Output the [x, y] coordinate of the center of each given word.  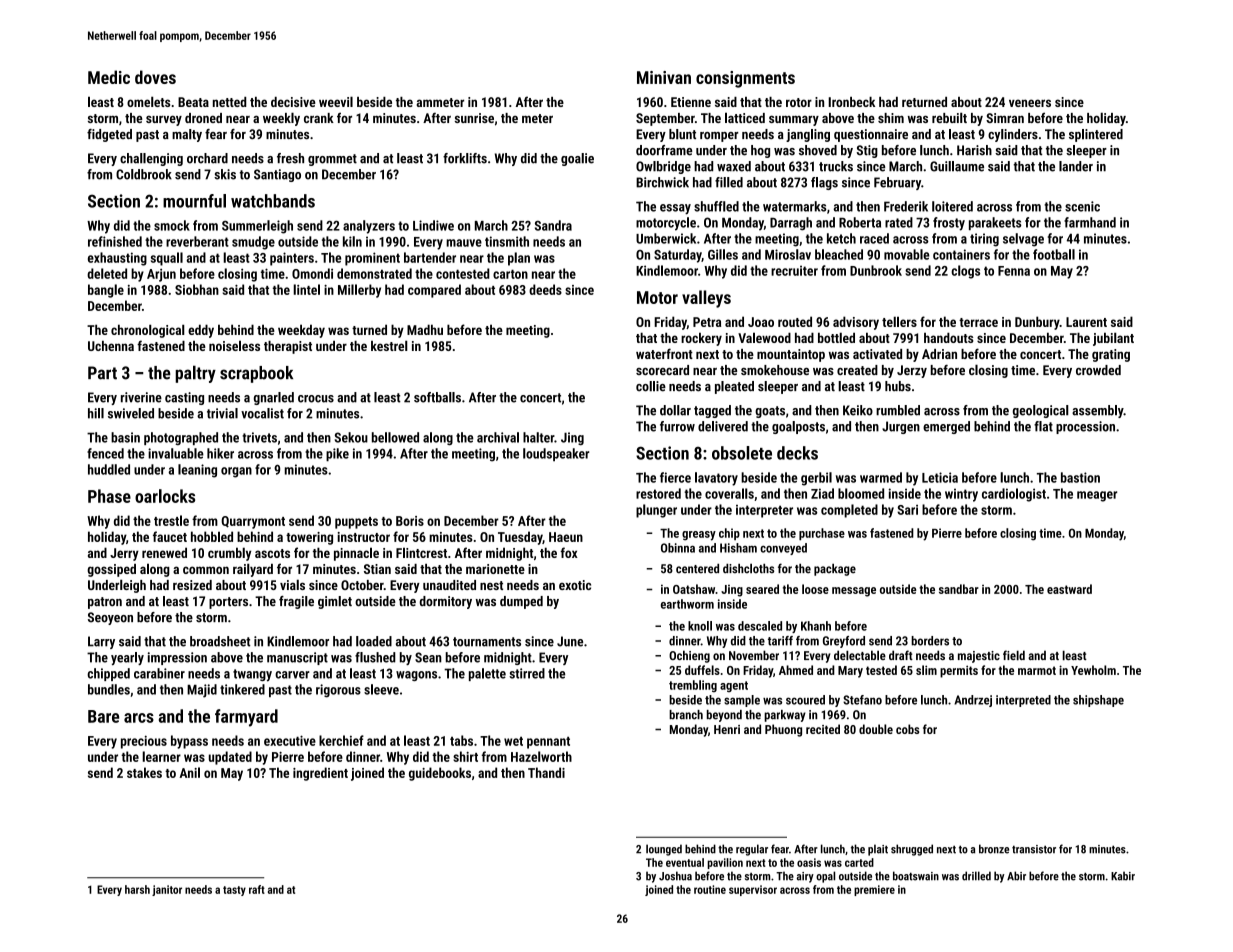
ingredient [320, 774]
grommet [332, 160]
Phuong [783, 730]
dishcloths [748, 568]
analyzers [369, 227]
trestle [171, 520]
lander [1076, 166]
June [570, 641]
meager [1097, 496]
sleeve [381, 689]
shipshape [1098, 701]
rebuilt [949, 117]
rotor [799, 102]
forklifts [465, 158]
